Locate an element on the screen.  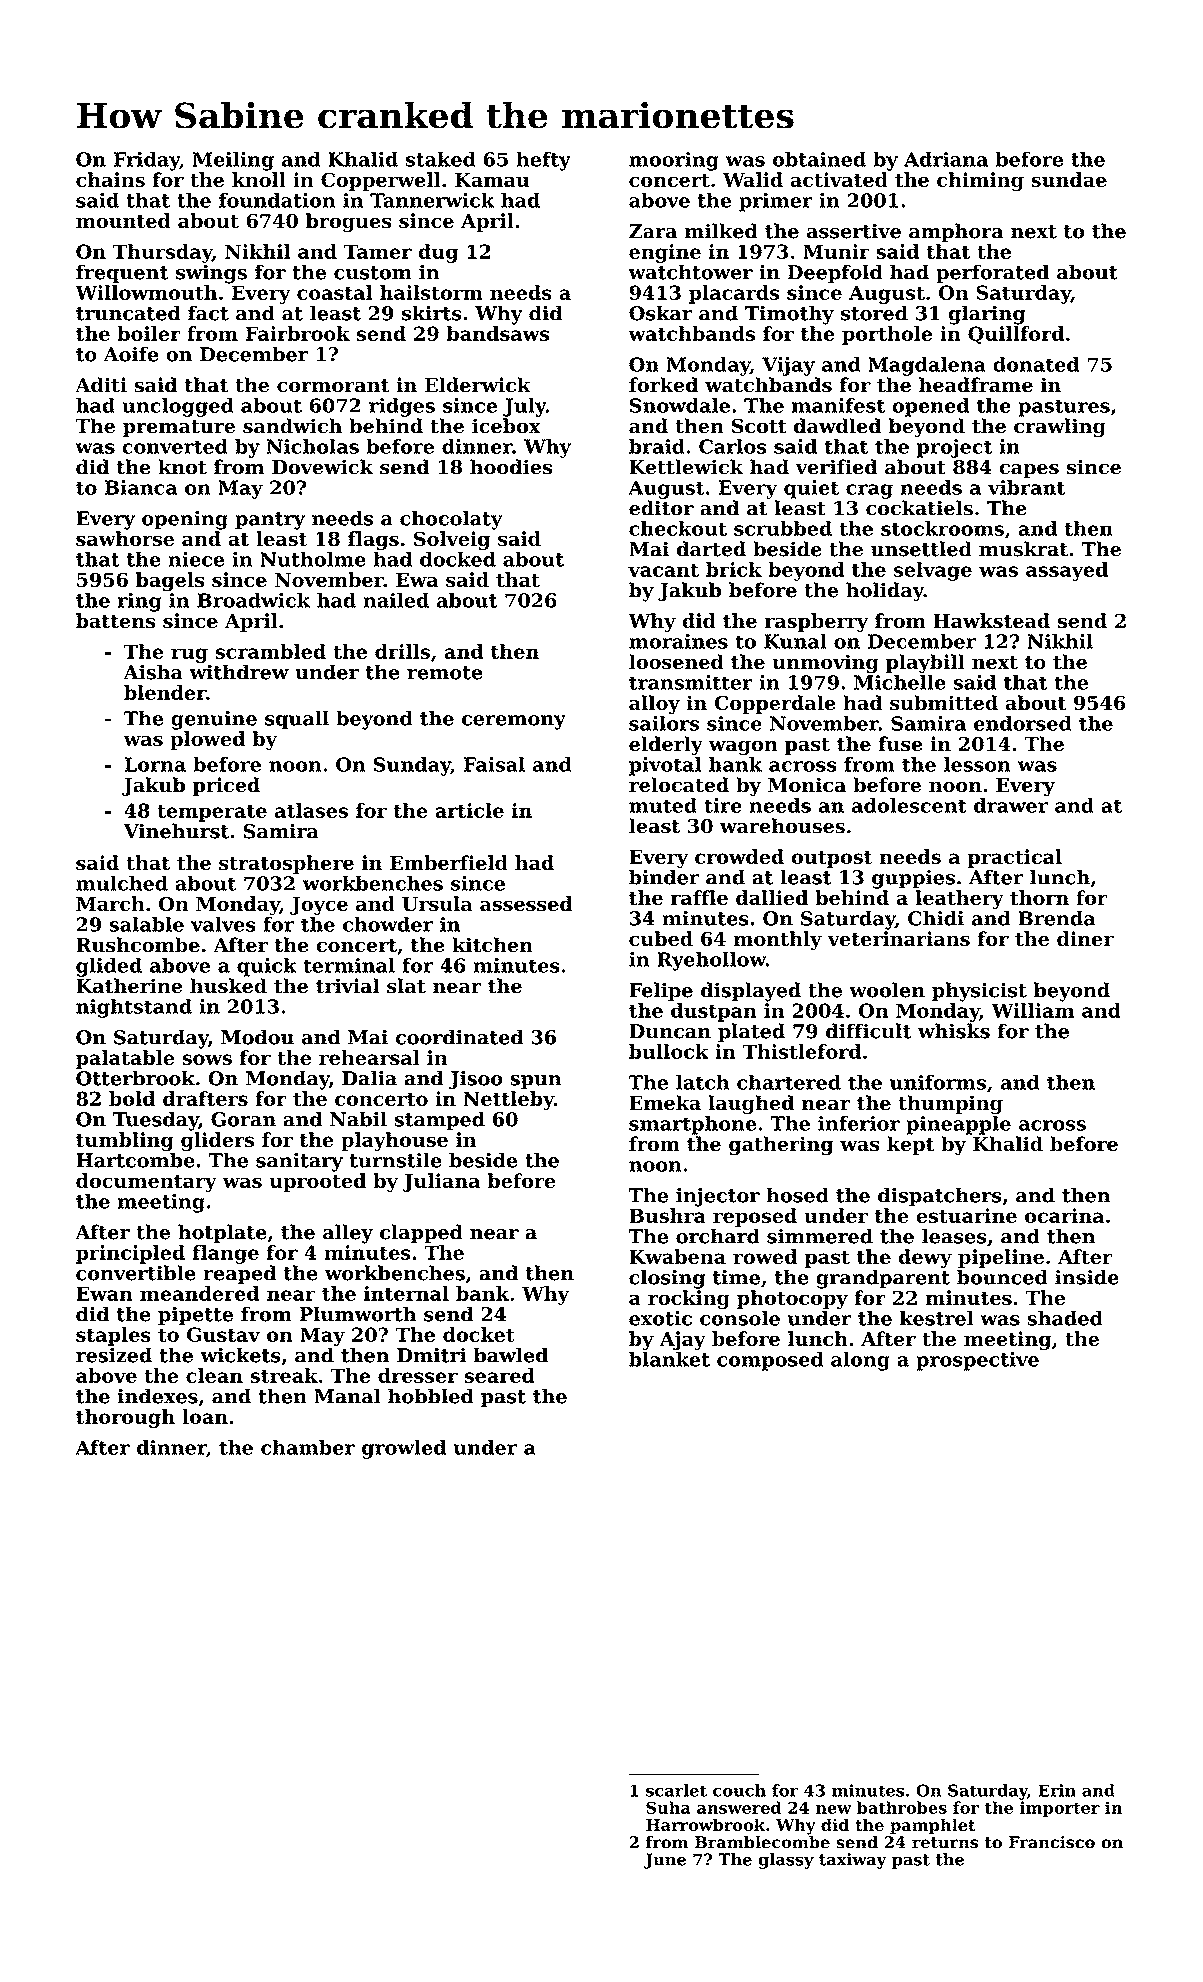
Kunal is located at coordinates (795, 641).
